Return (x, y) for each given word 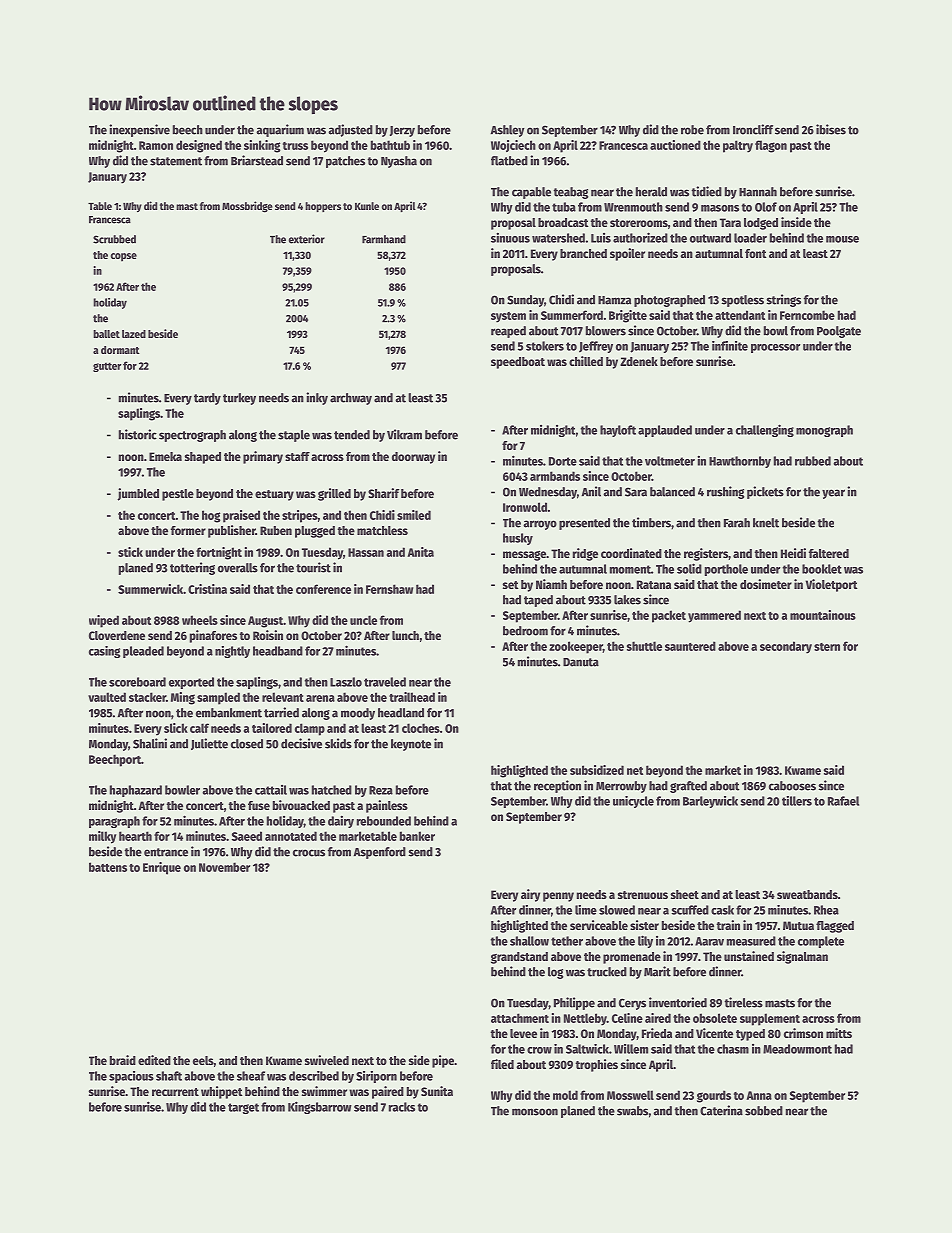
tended (352, 435)
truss (295, 146)
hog (211, 516)
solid (689, 568)
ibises (831, 129)
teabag (570, 193)
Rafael (843, 801)
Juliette (209, 744)
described (314, 1076)
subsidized (597, 770)
